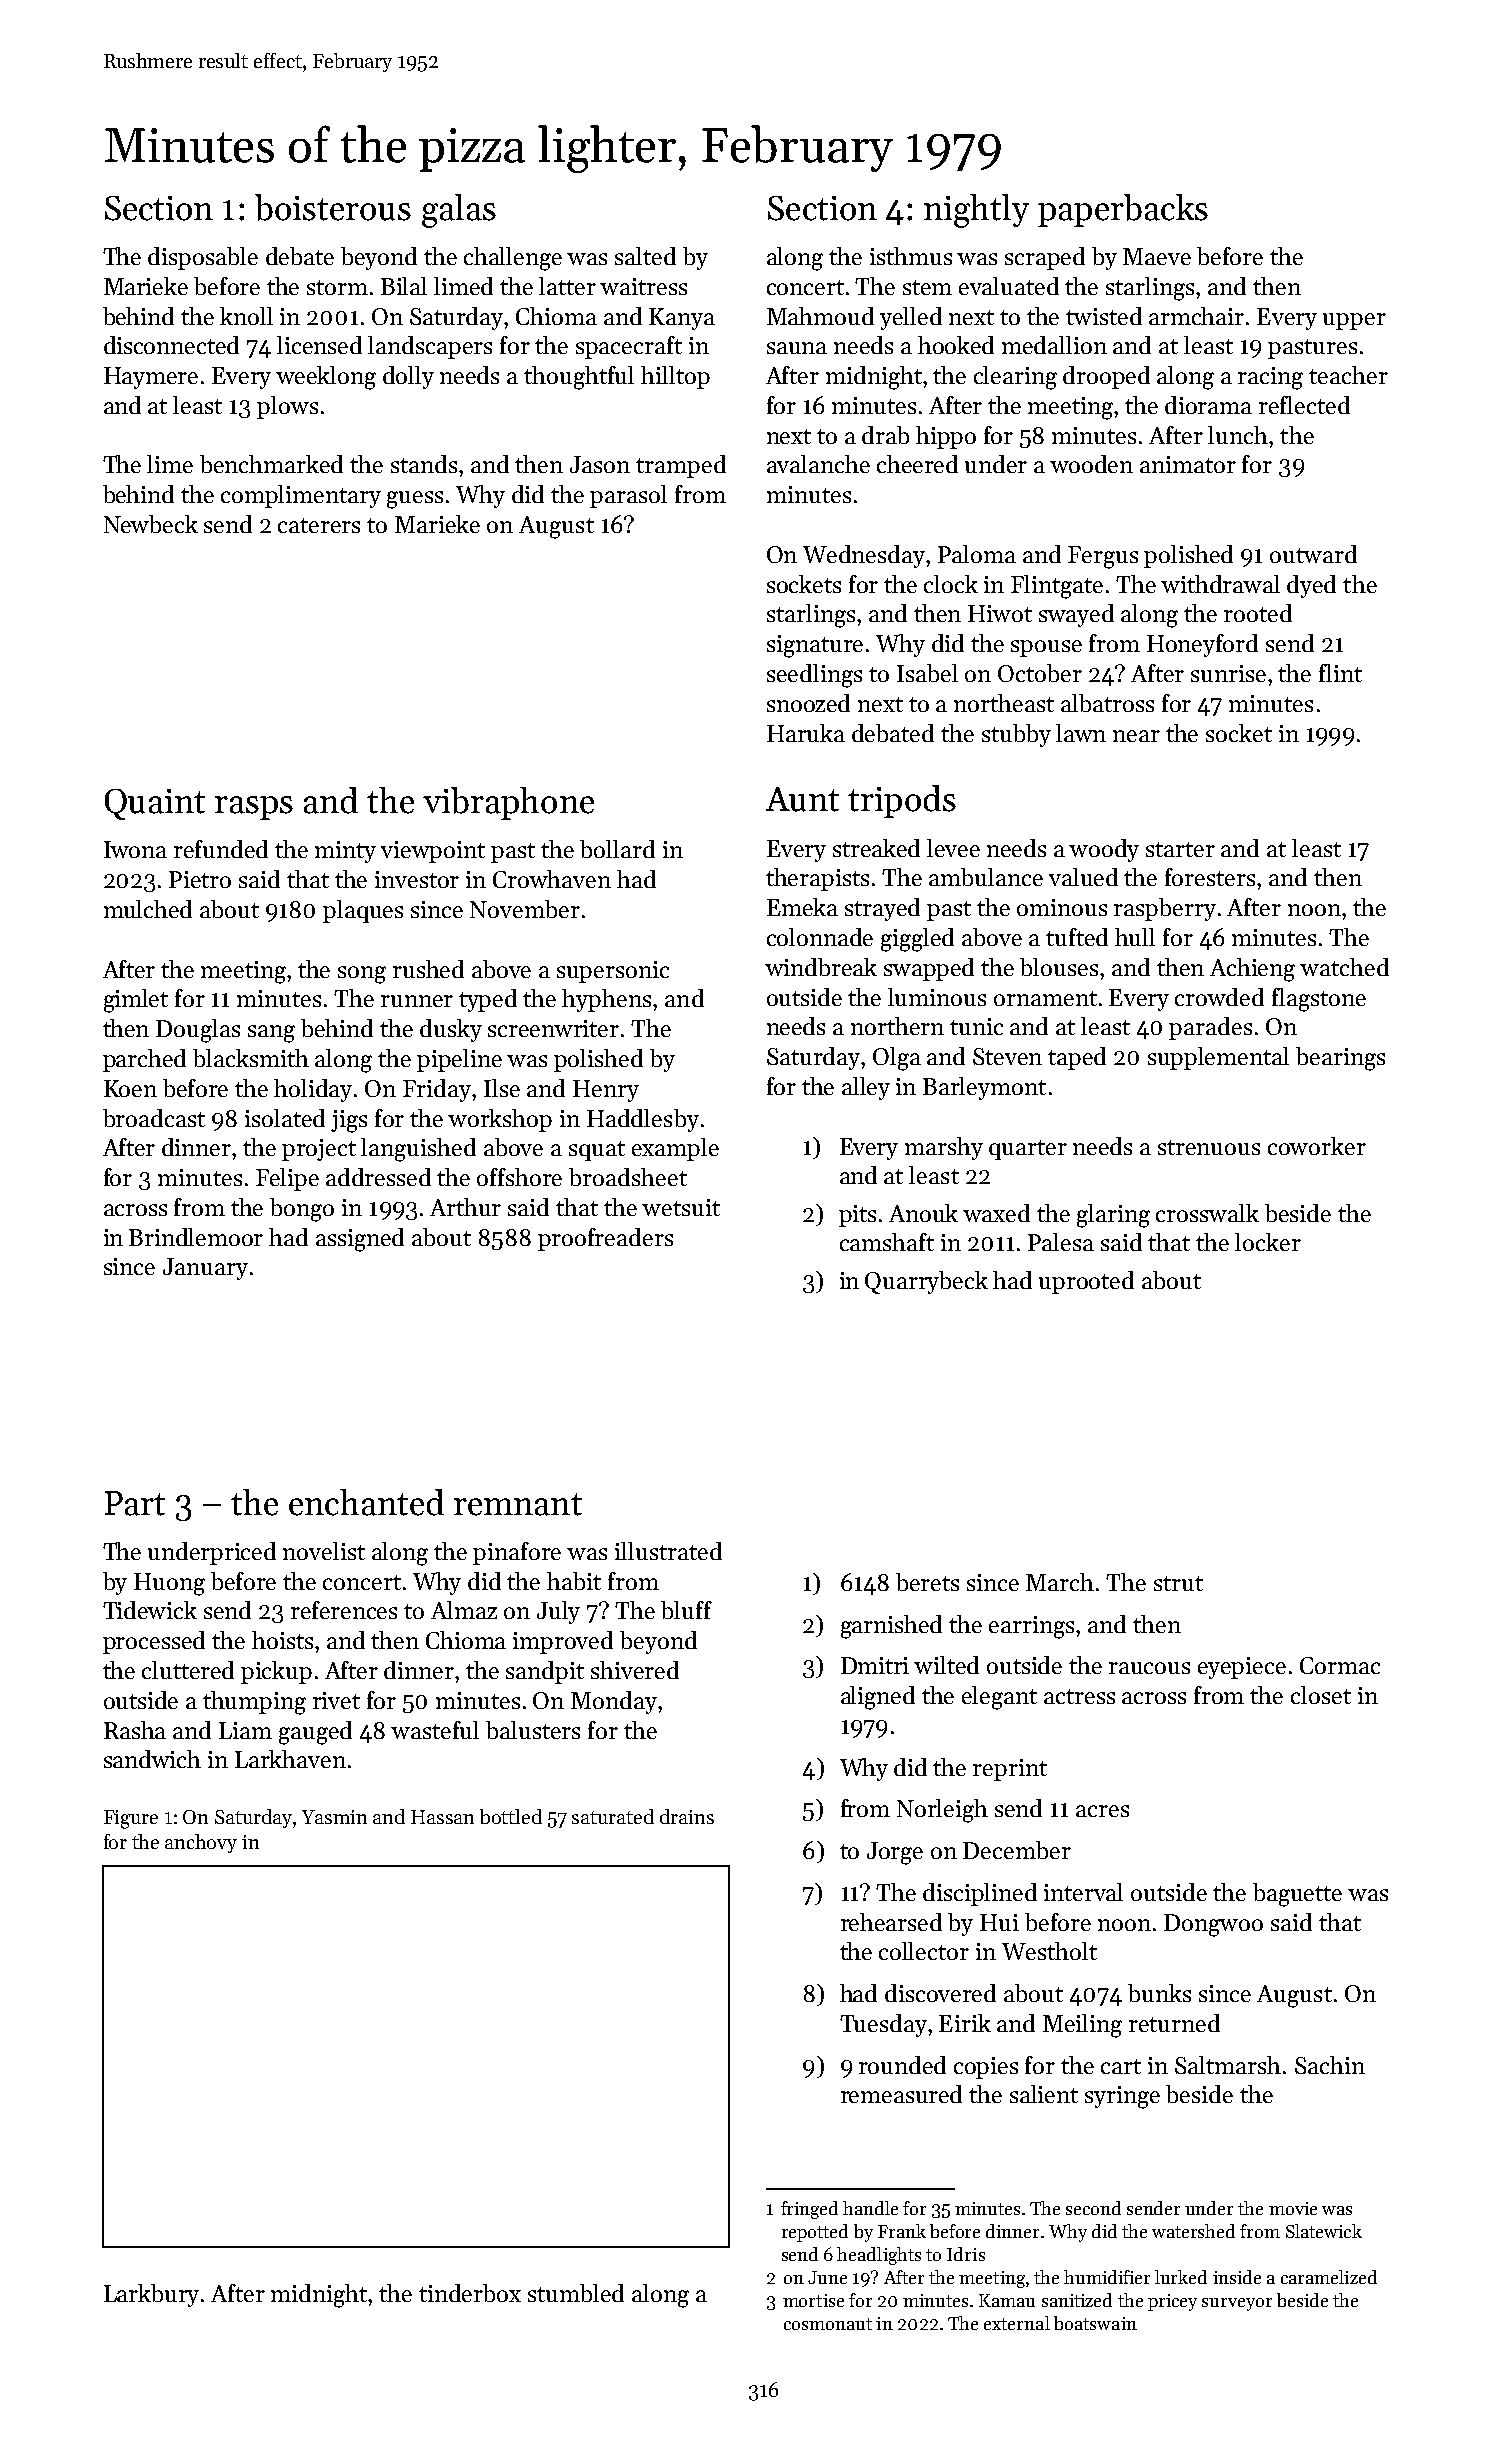 This image has height=2464, width=1496. Describe the element at coordinates (1123, 210) in the image. I see `paperbacks` at that location.
